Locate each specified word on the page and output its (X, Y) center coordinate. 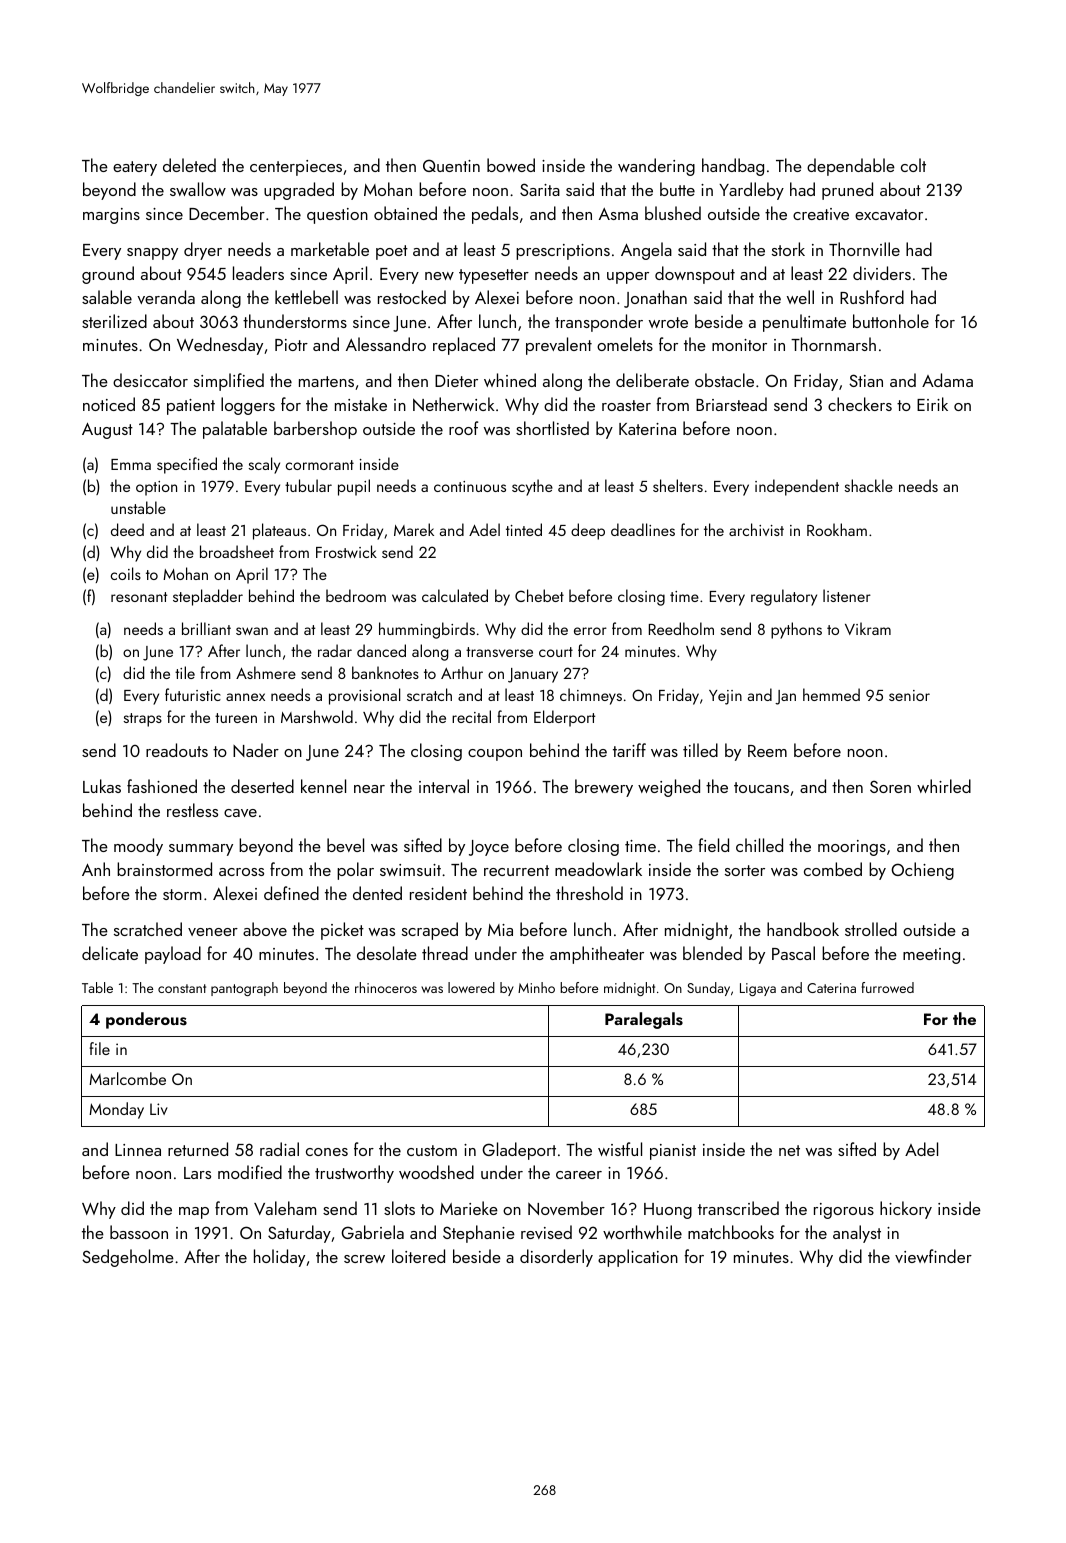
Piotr (291, 345)
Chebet (539, 595)
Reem (767, 751)
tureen (236, 718)
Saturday (299, 1234)
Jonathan (655, 299)
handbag (733, 167)
